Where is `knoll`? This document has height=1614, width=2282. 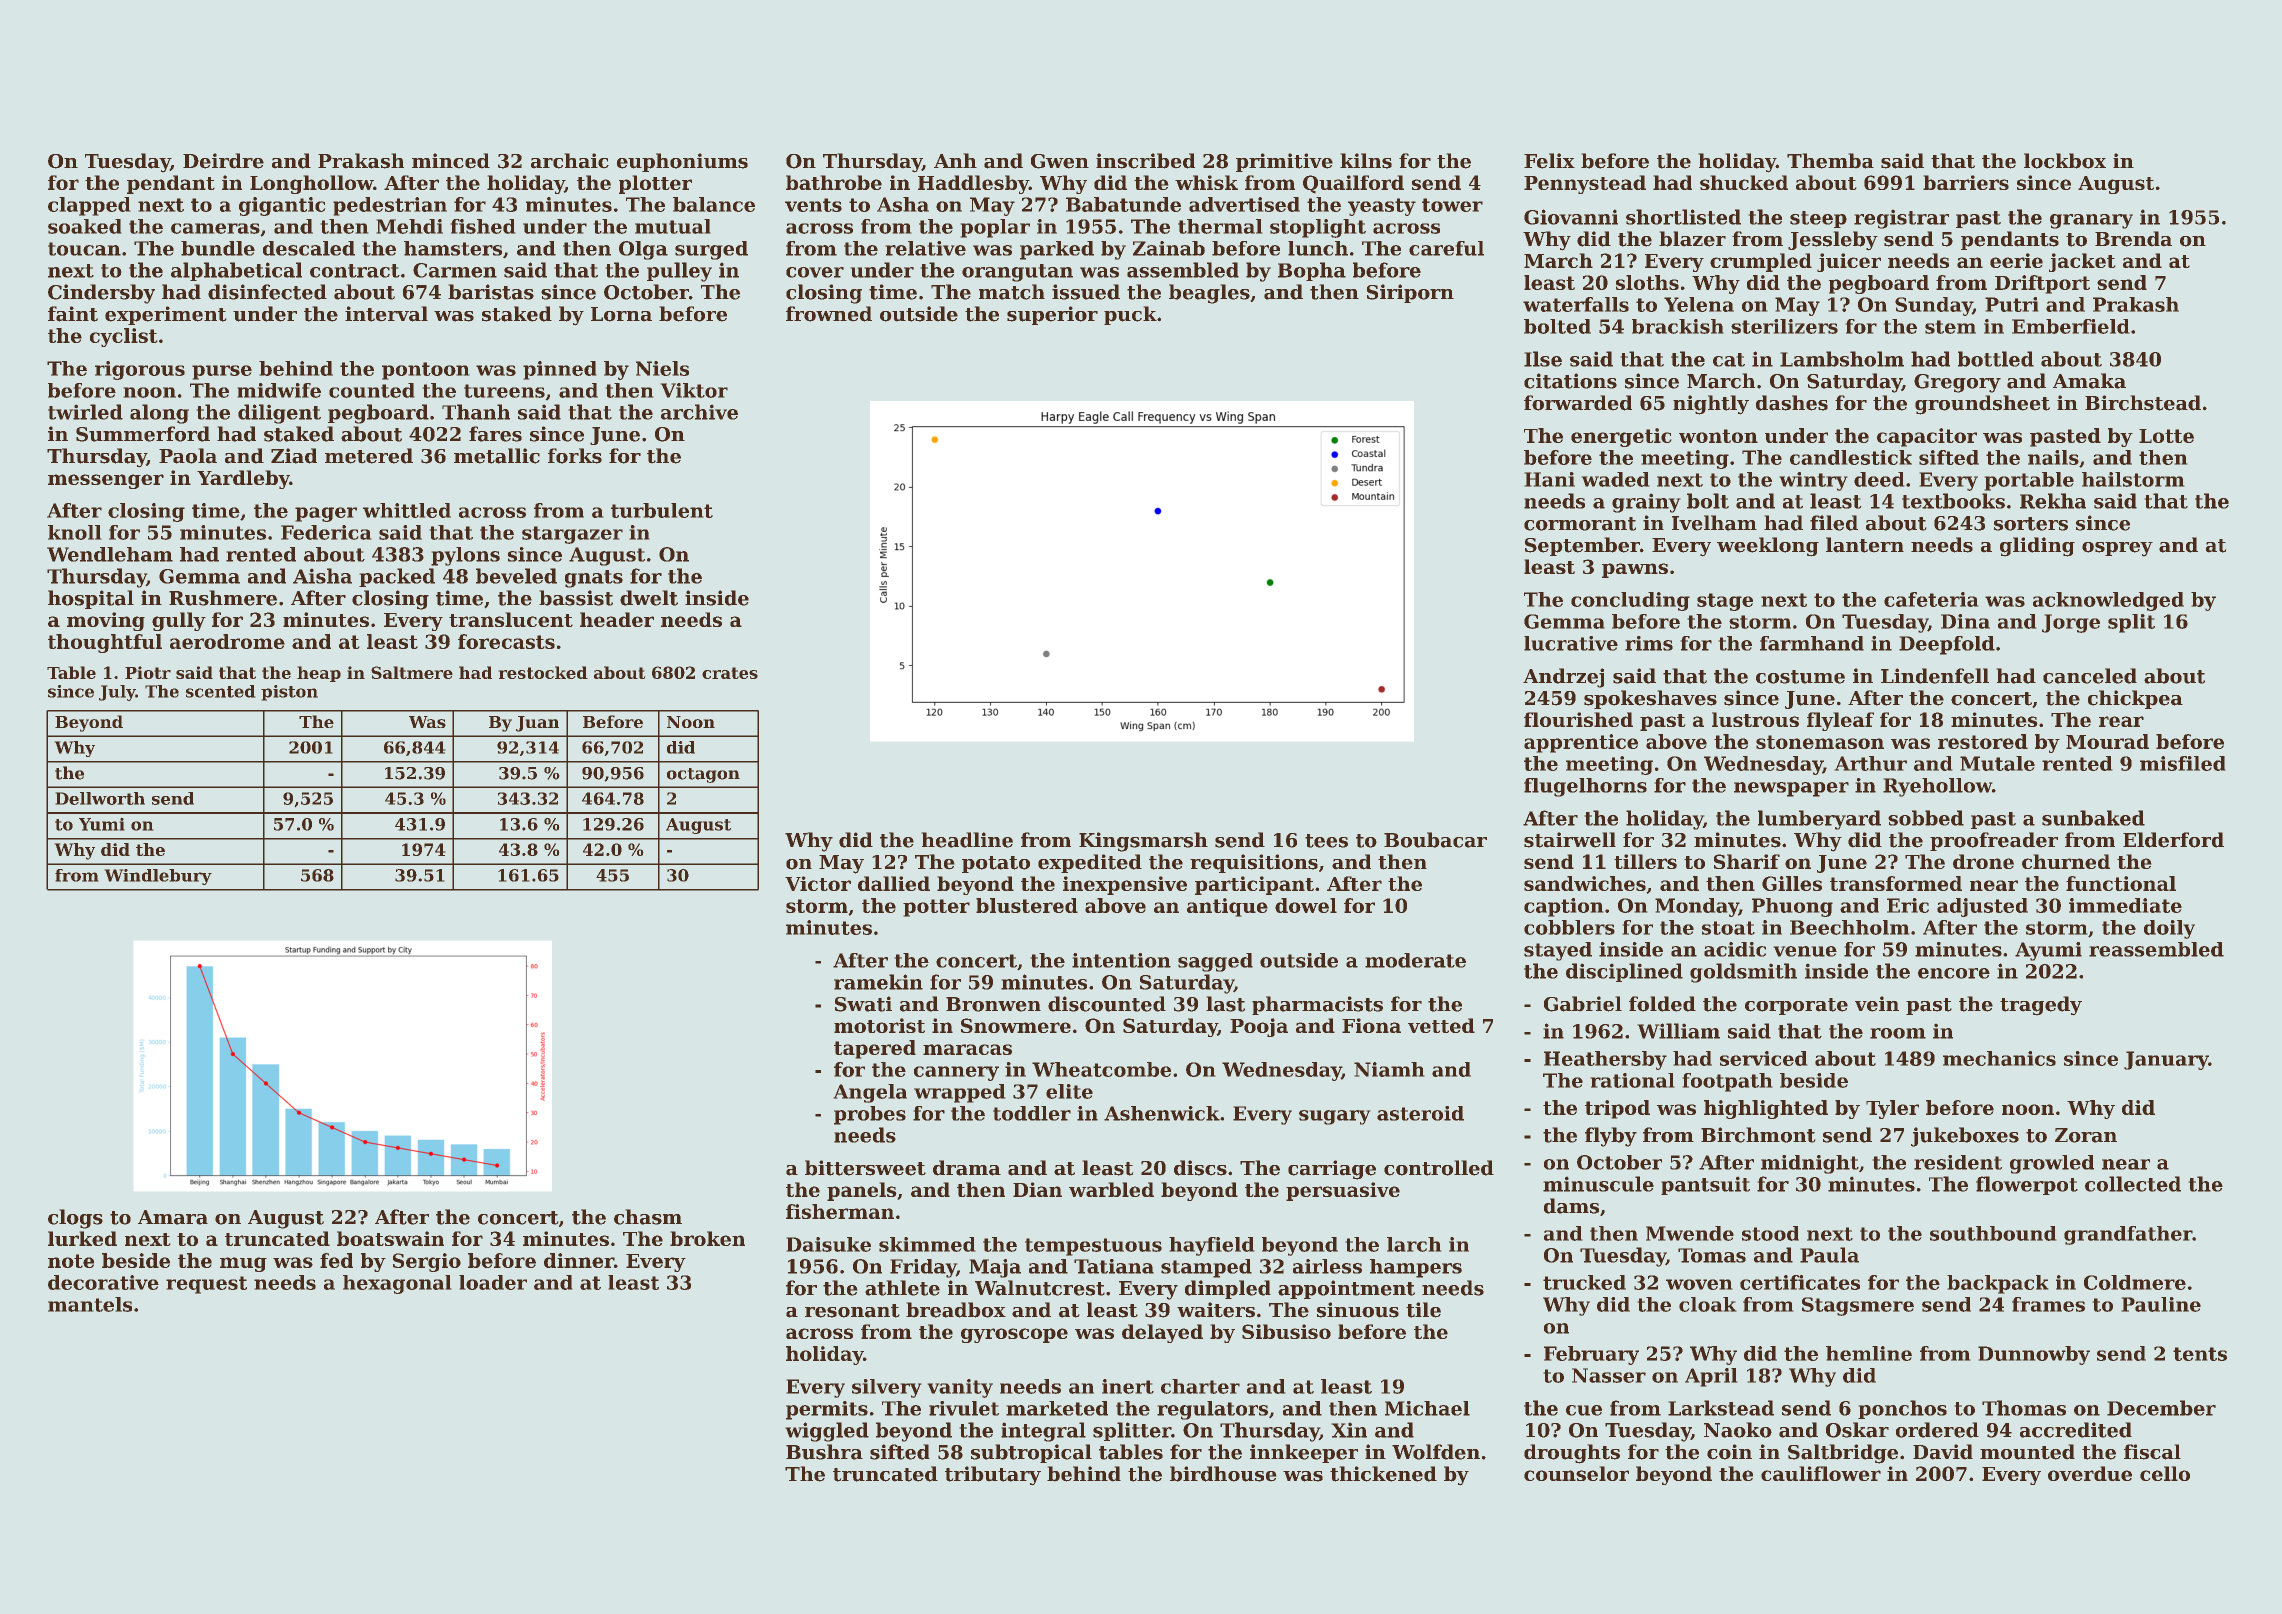
knoll is located at coordinates (74, 532).
